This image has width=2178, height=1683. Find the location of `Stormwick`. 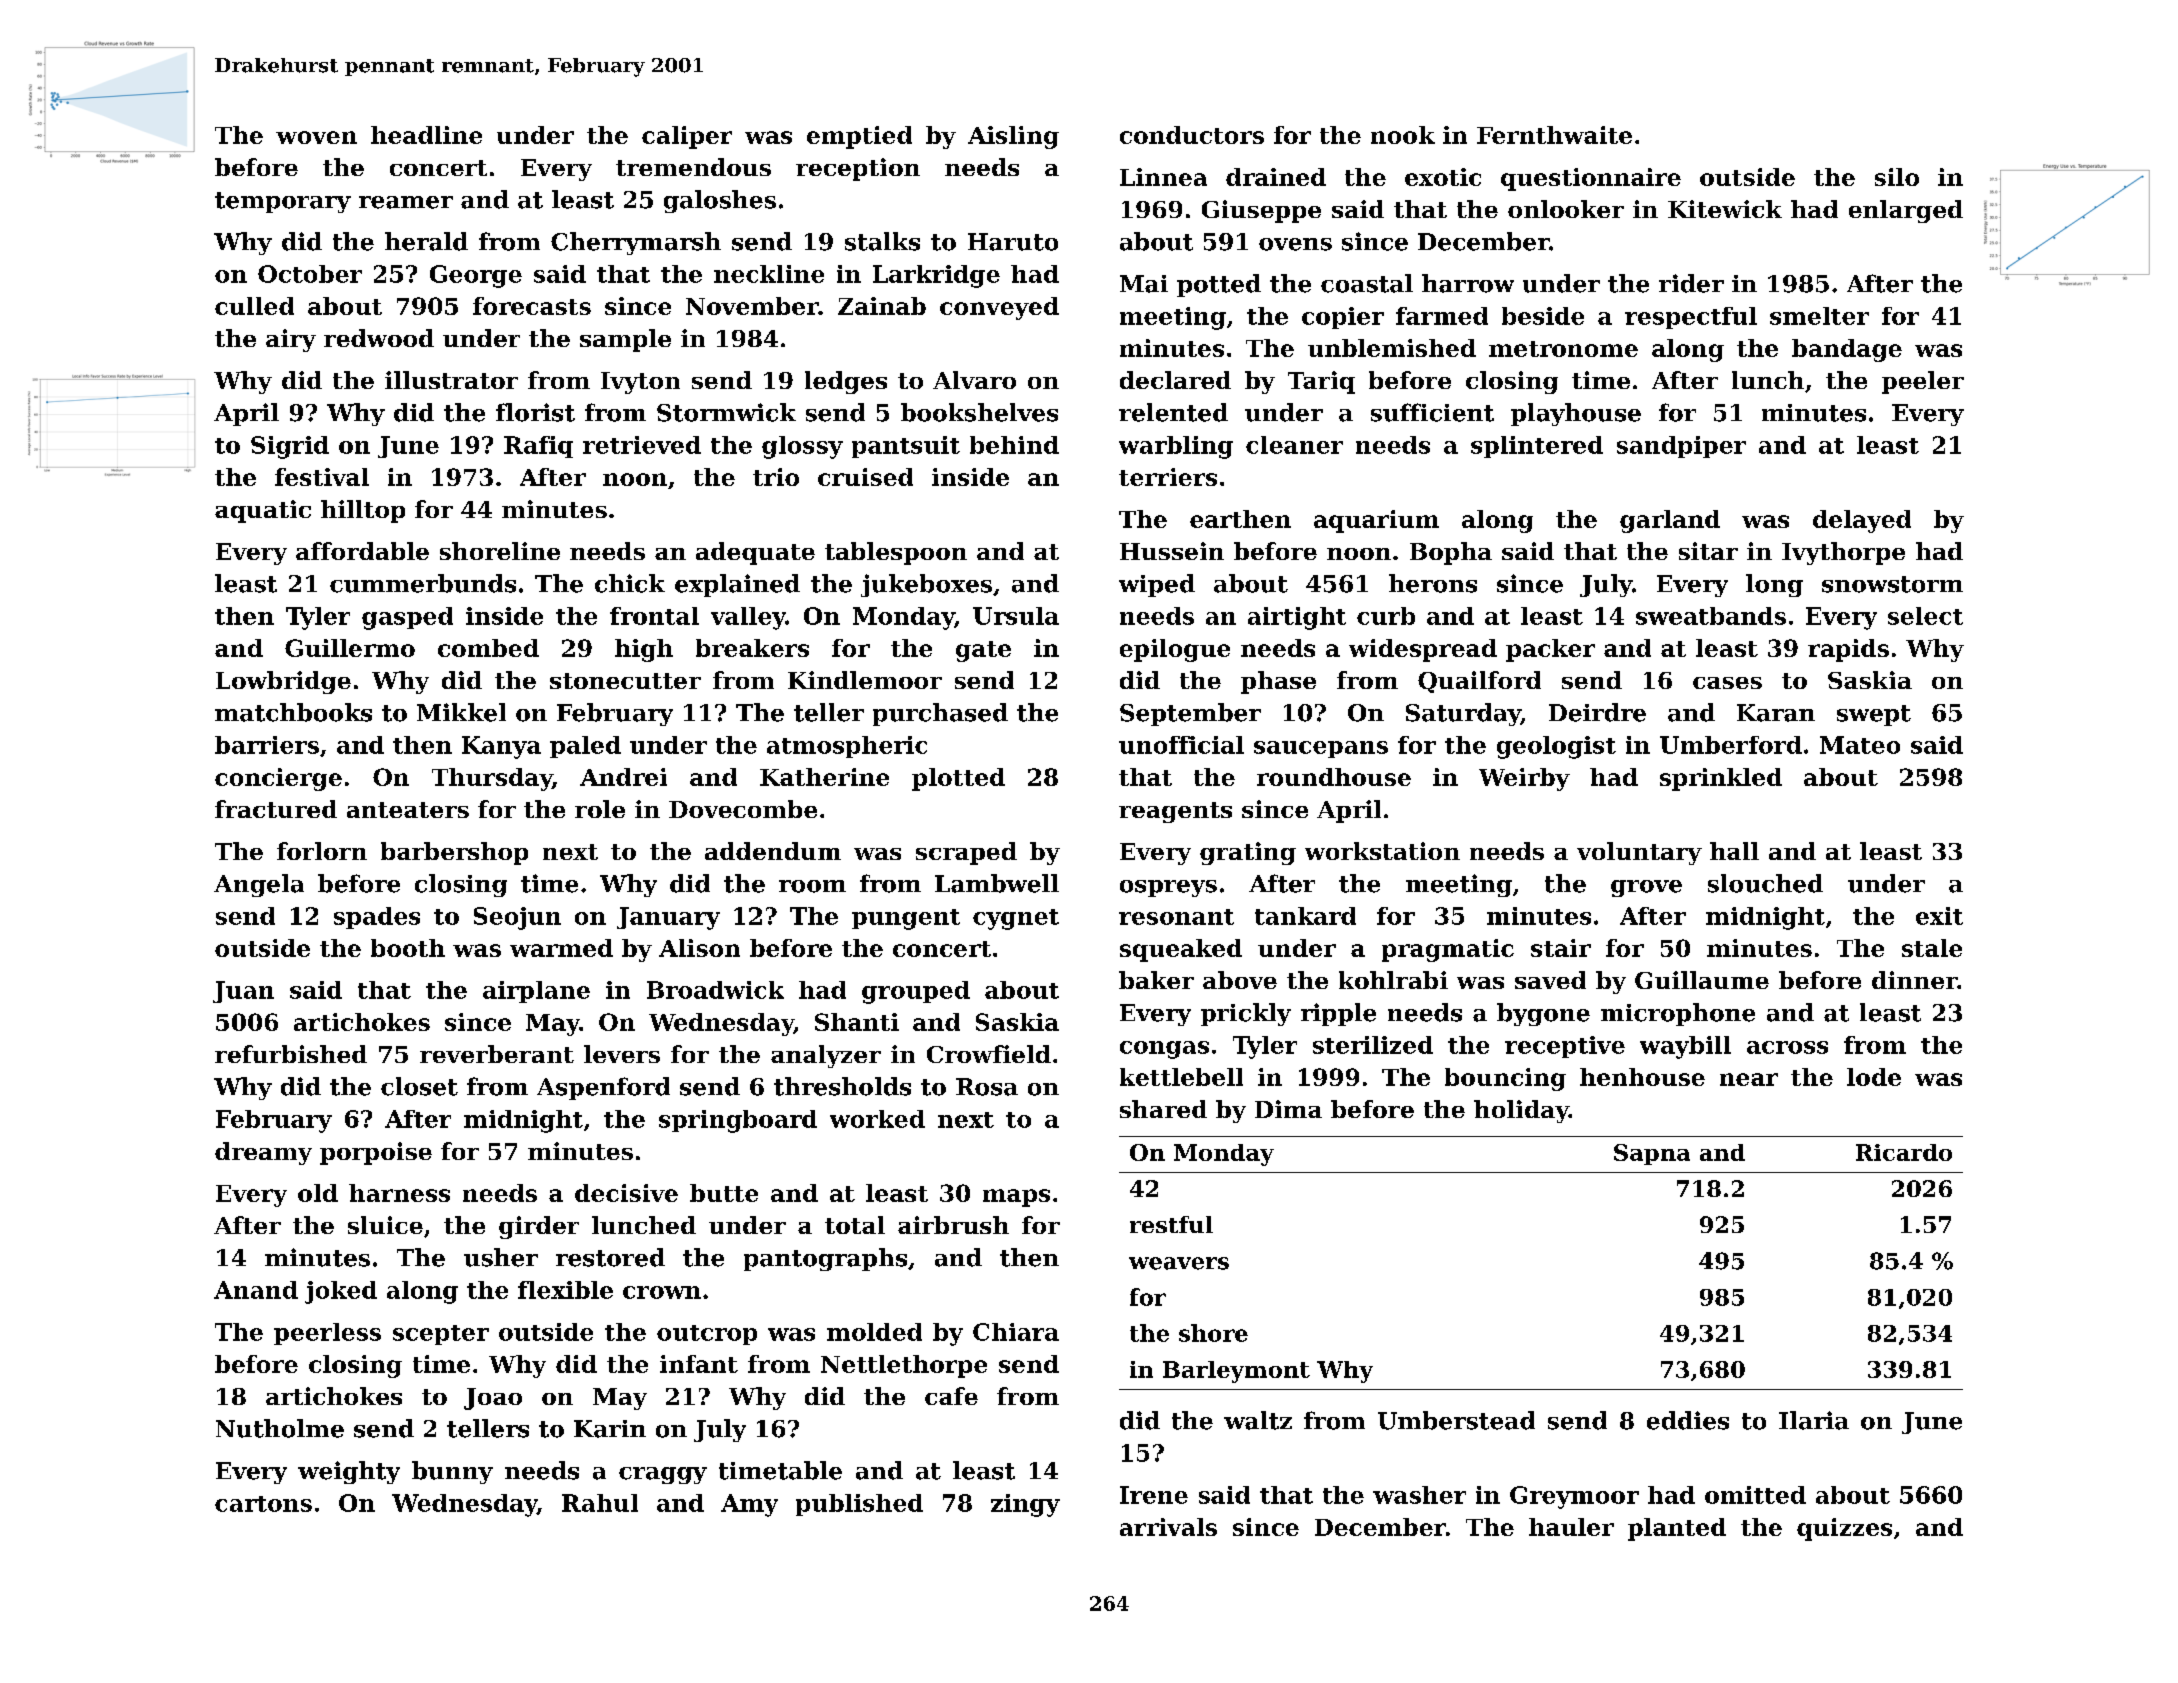

Stormwick is located at coordinates (726, 412).
